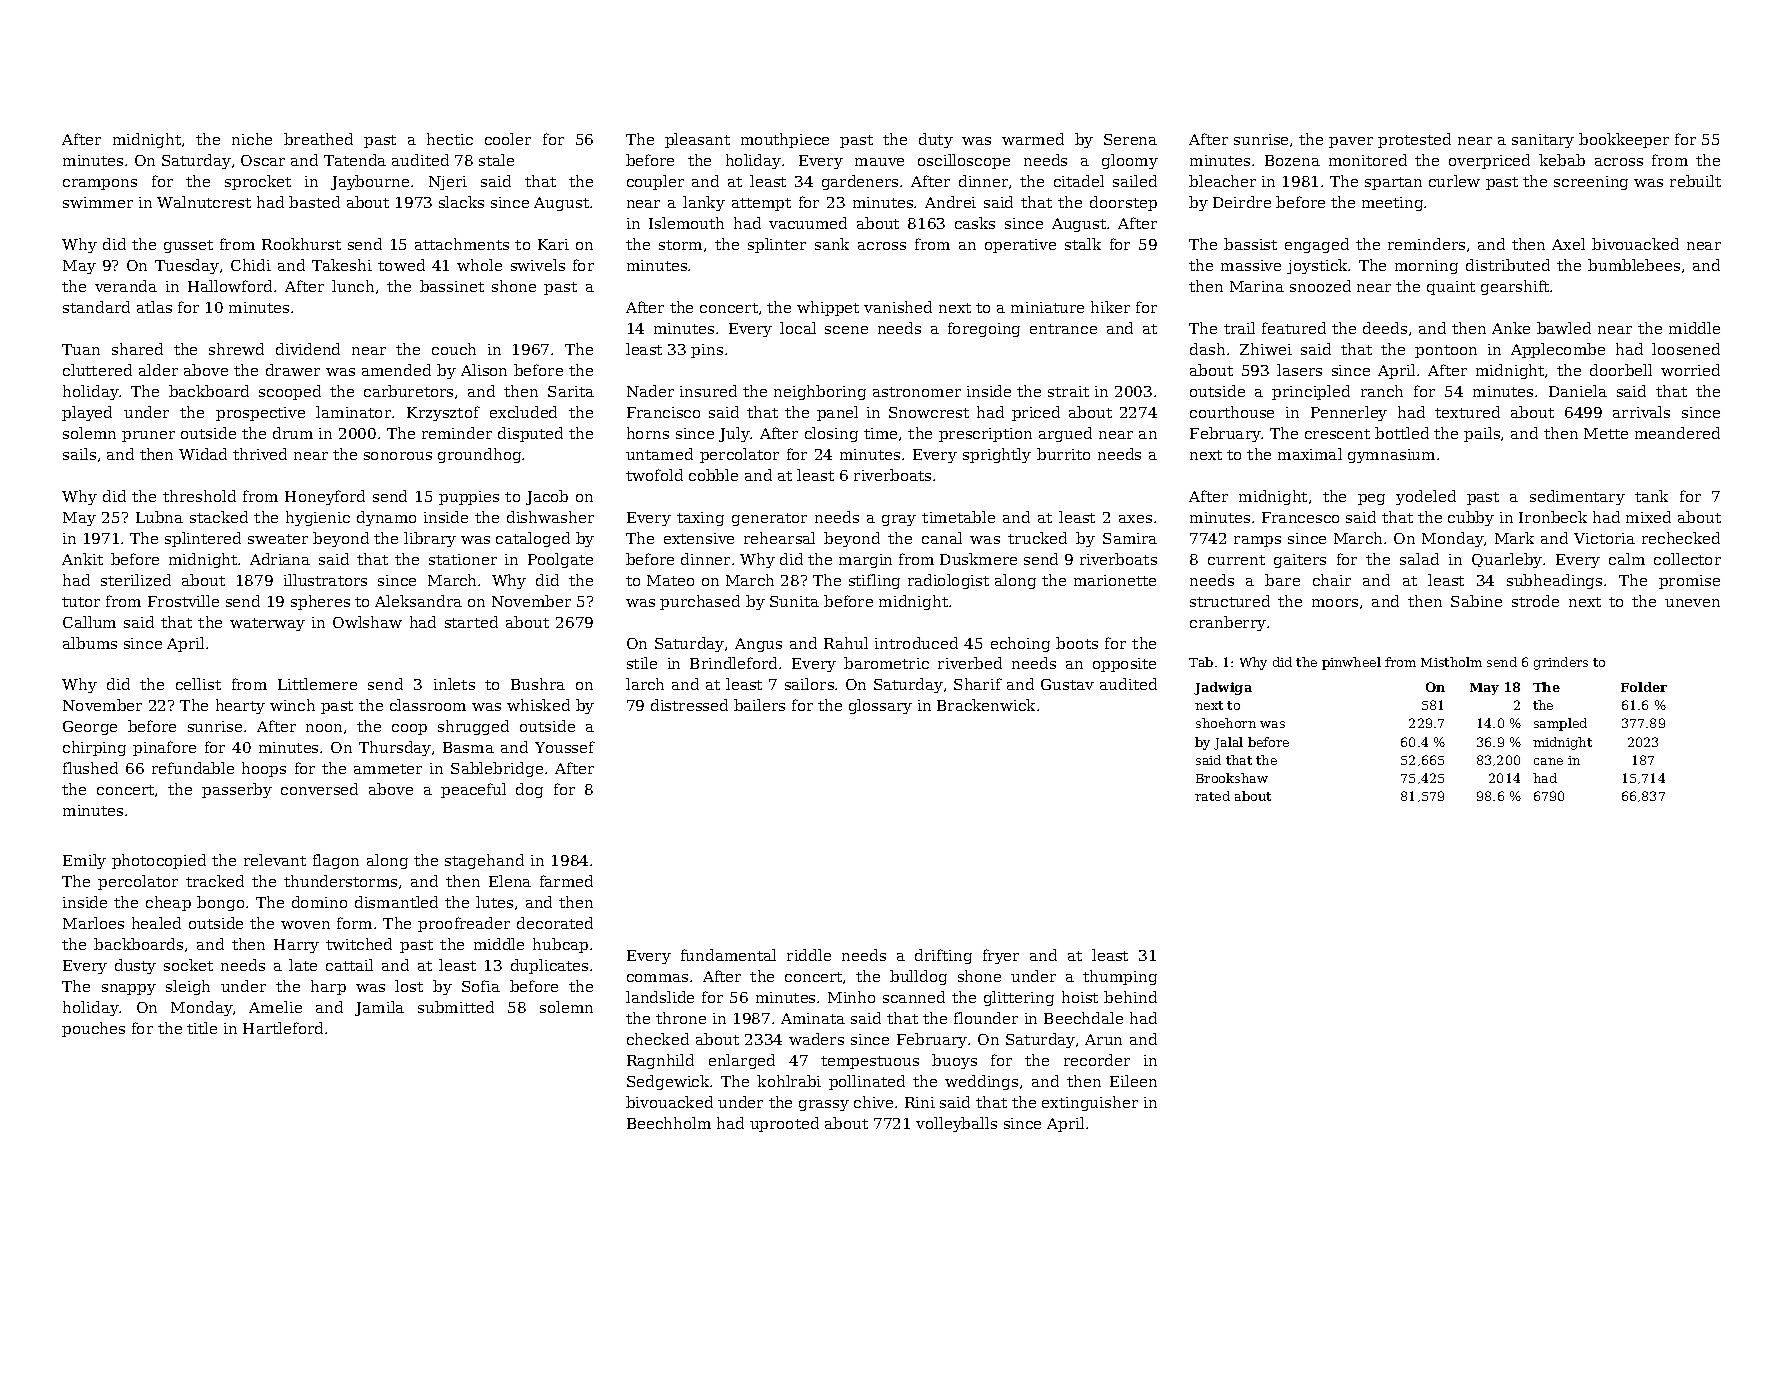 The image size is (1784, 1378). I want to click on miniature, so click(1047, 307).
